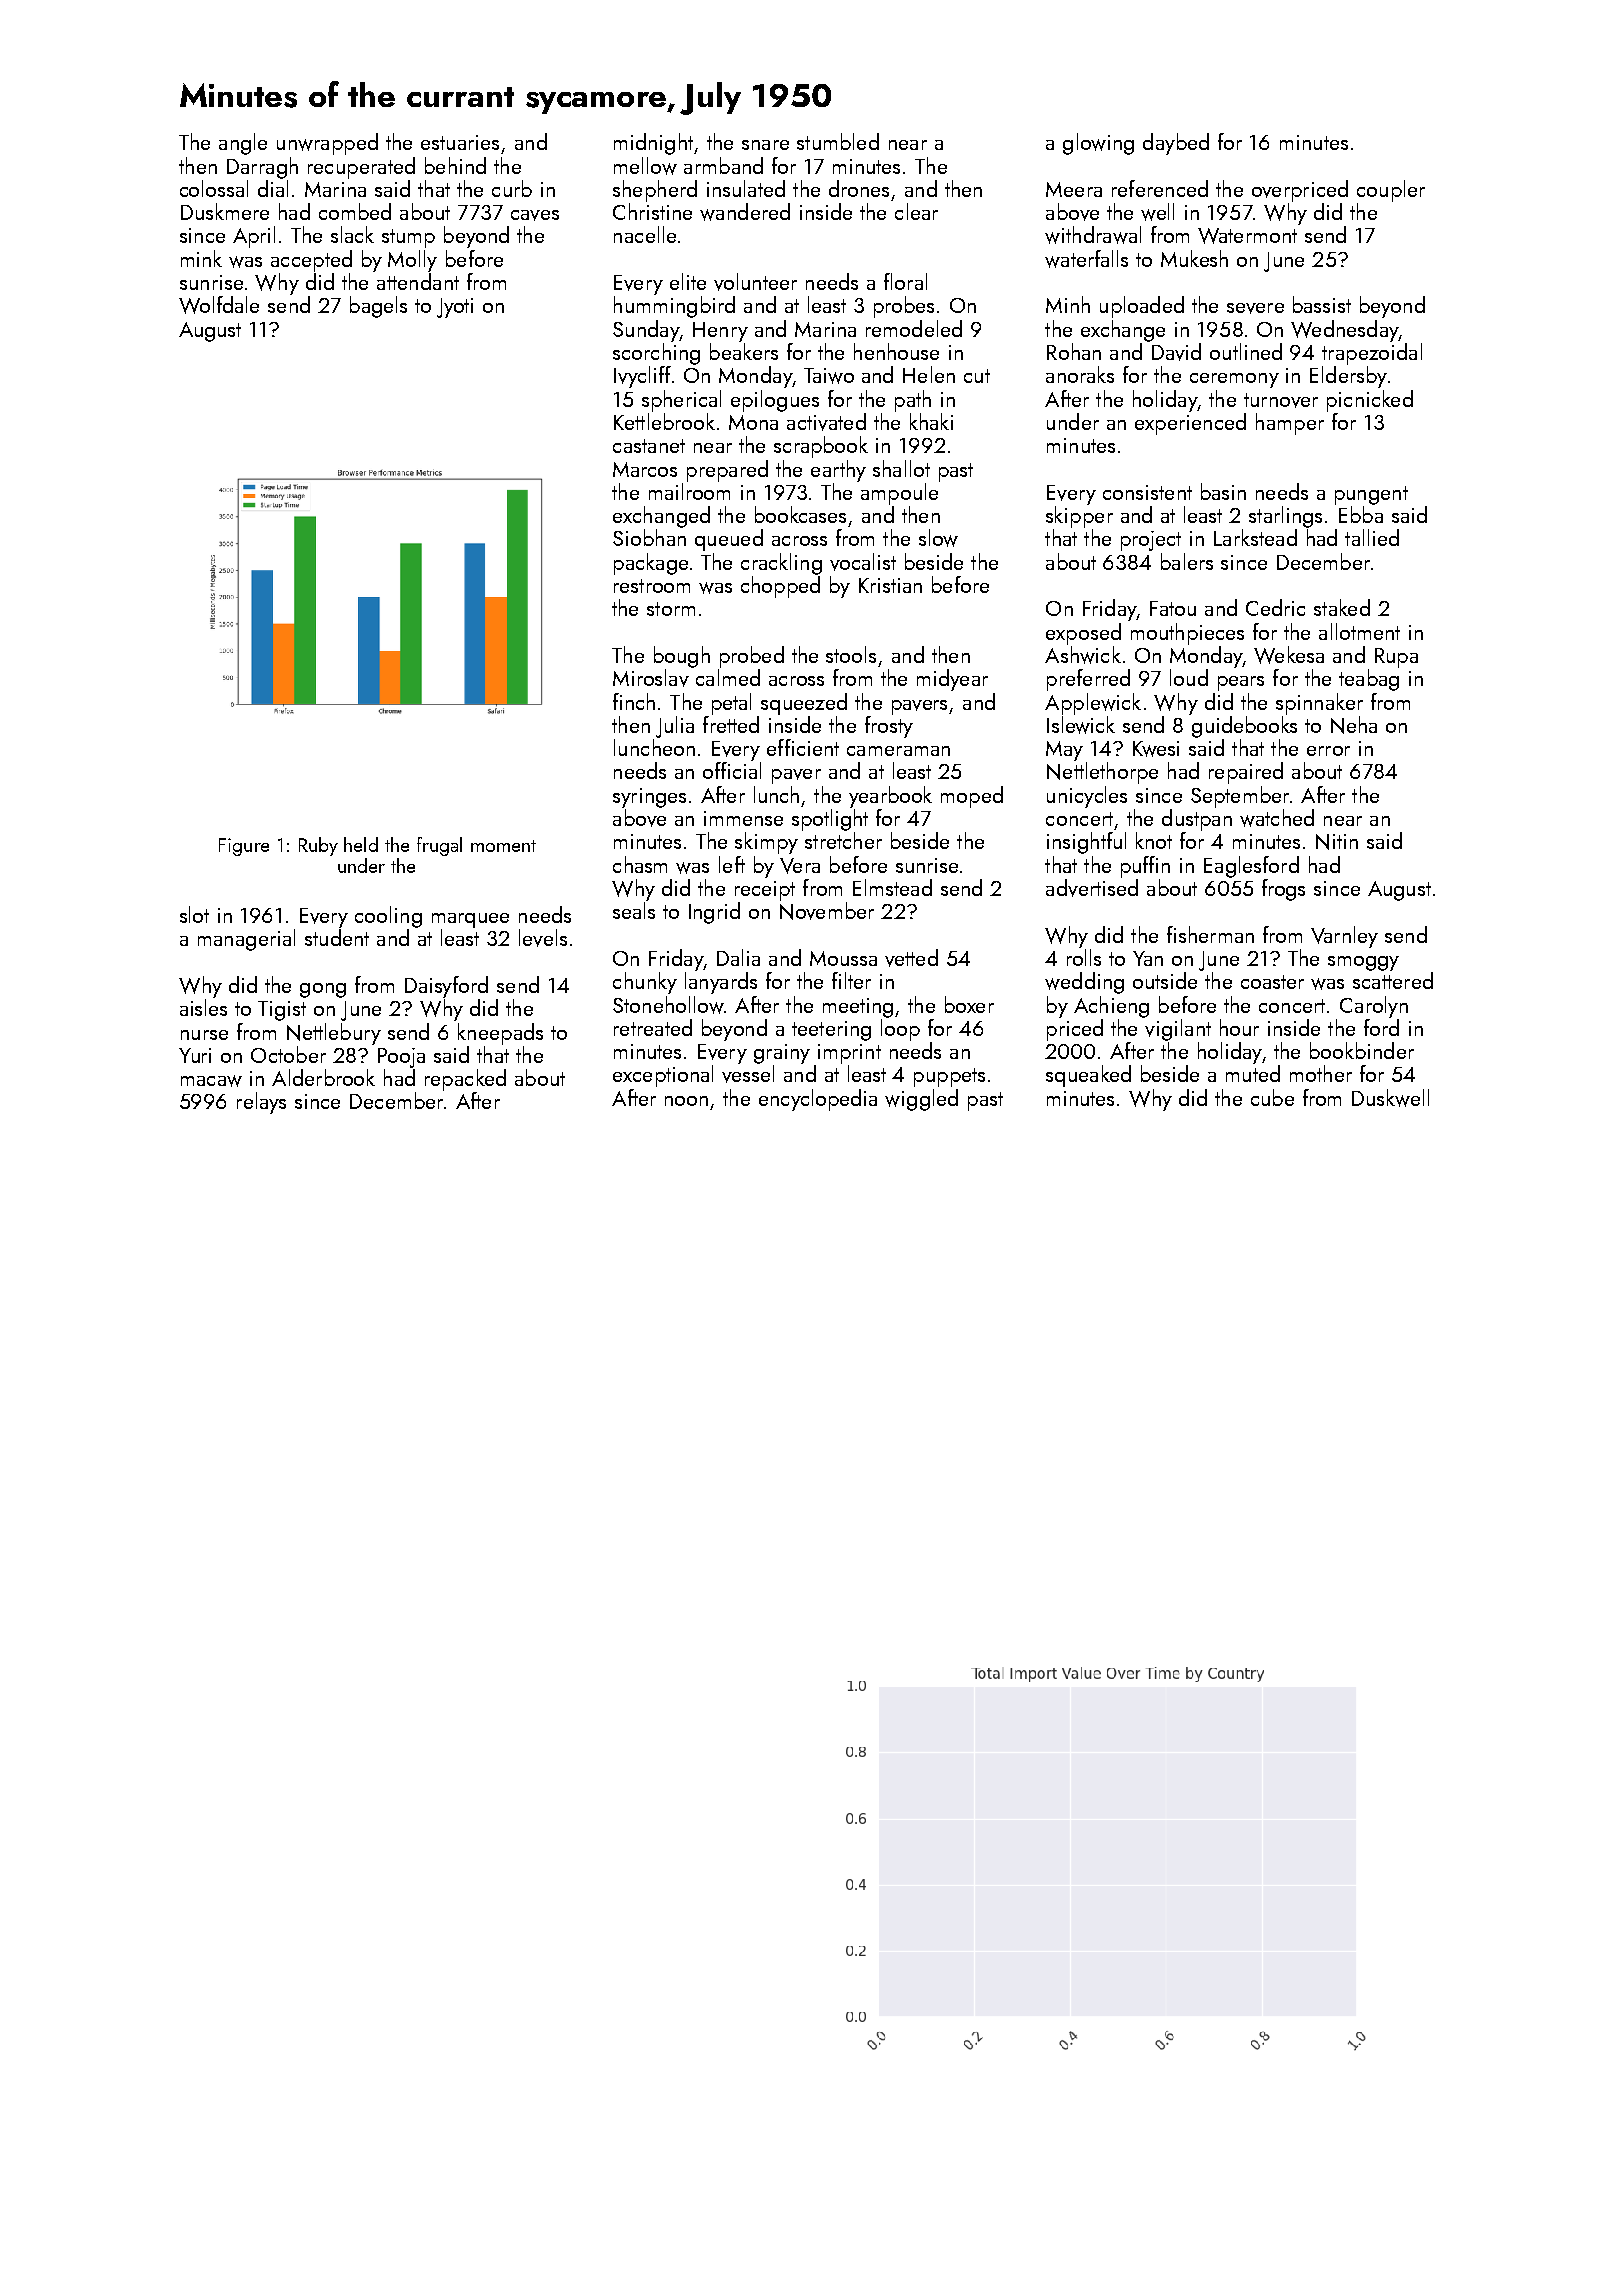 The height and width of the page is (2292, 1620). I want to click on knot, so click(1154, 840).
